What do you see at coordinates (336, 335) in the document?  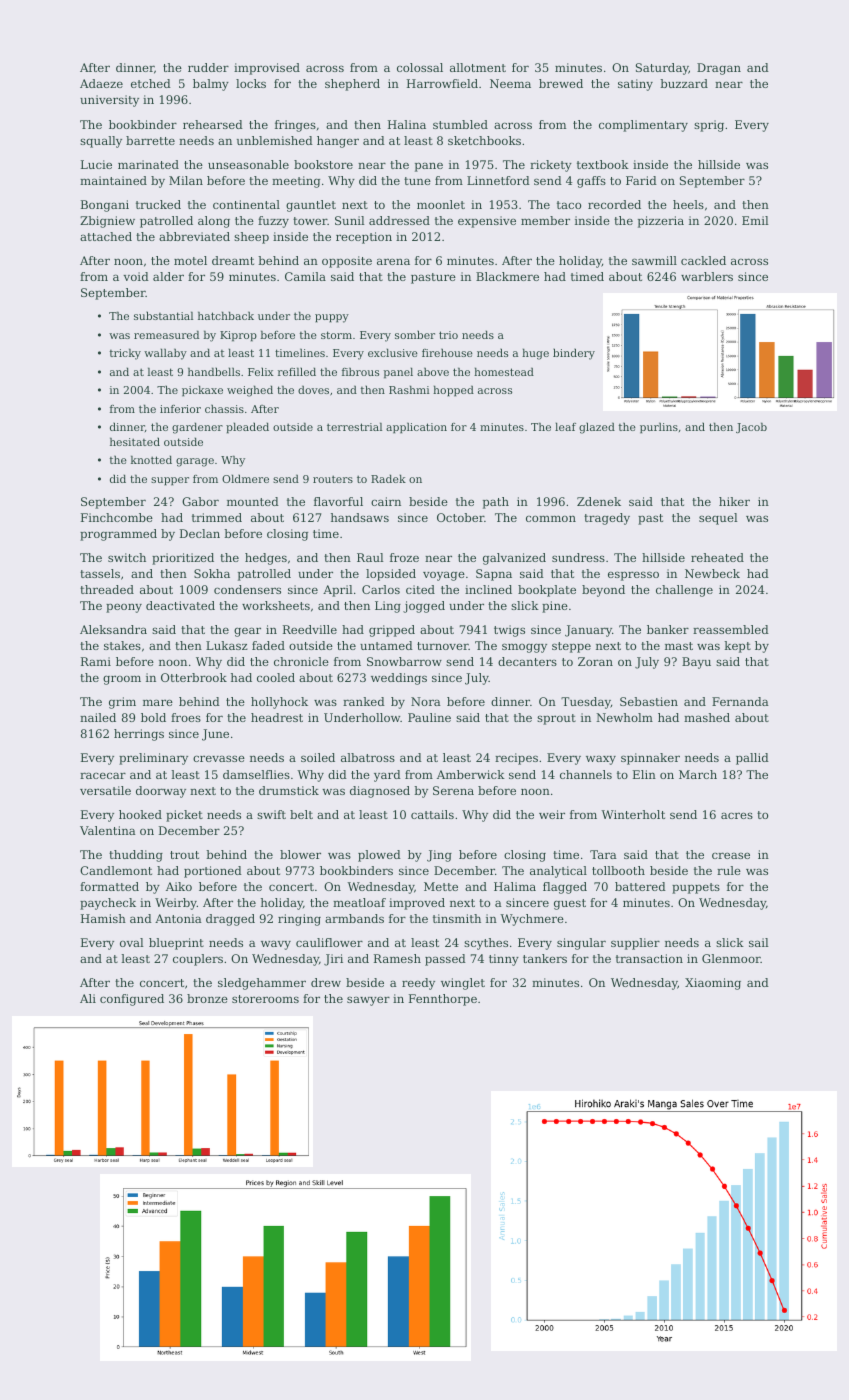 I see `storm` at bounding box center [336, 335].
